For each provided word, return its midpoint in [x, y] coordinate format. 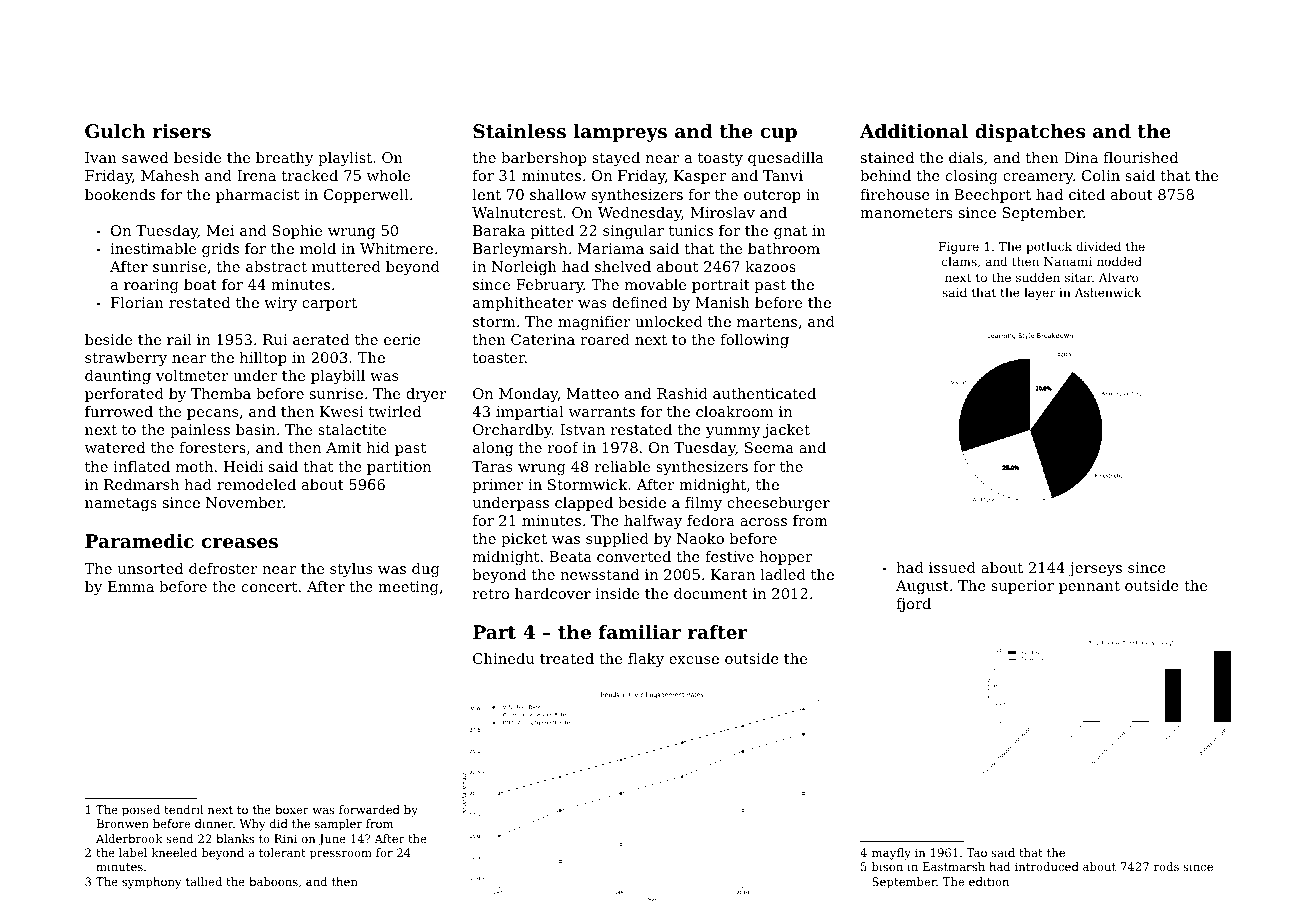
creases [240, 543]
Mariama [611, 248]
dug [426, 570]
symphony [152, 883]
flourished [1141, 157]
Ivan [101, 157]
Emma [131, 586]
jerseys [1095, 569]
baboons [273, 881]
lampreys [620, 133]
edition [989, 881]
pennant [1089, 587]
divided [1098, 246]
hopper [785, 558]
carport [329, 304]
